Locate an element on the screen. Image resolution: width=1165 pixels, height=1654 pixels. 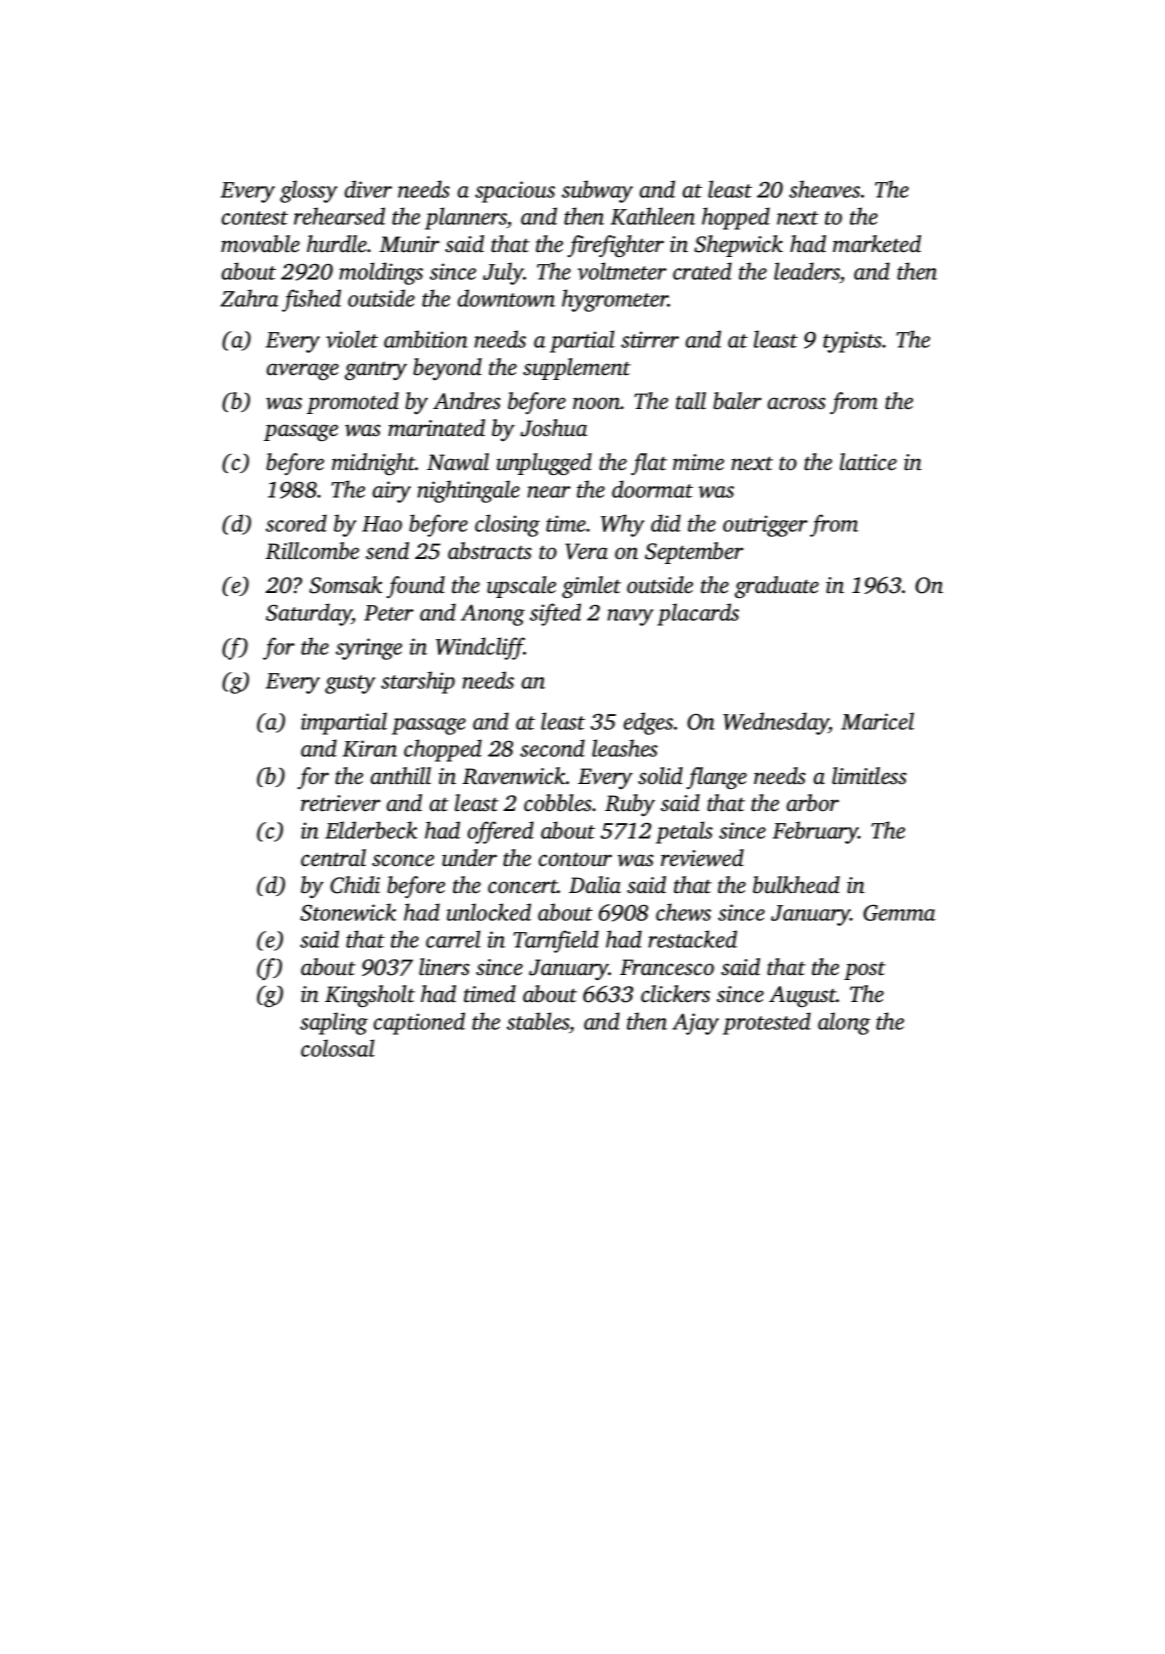
Wednesday is located at coordinates (776, 723).
